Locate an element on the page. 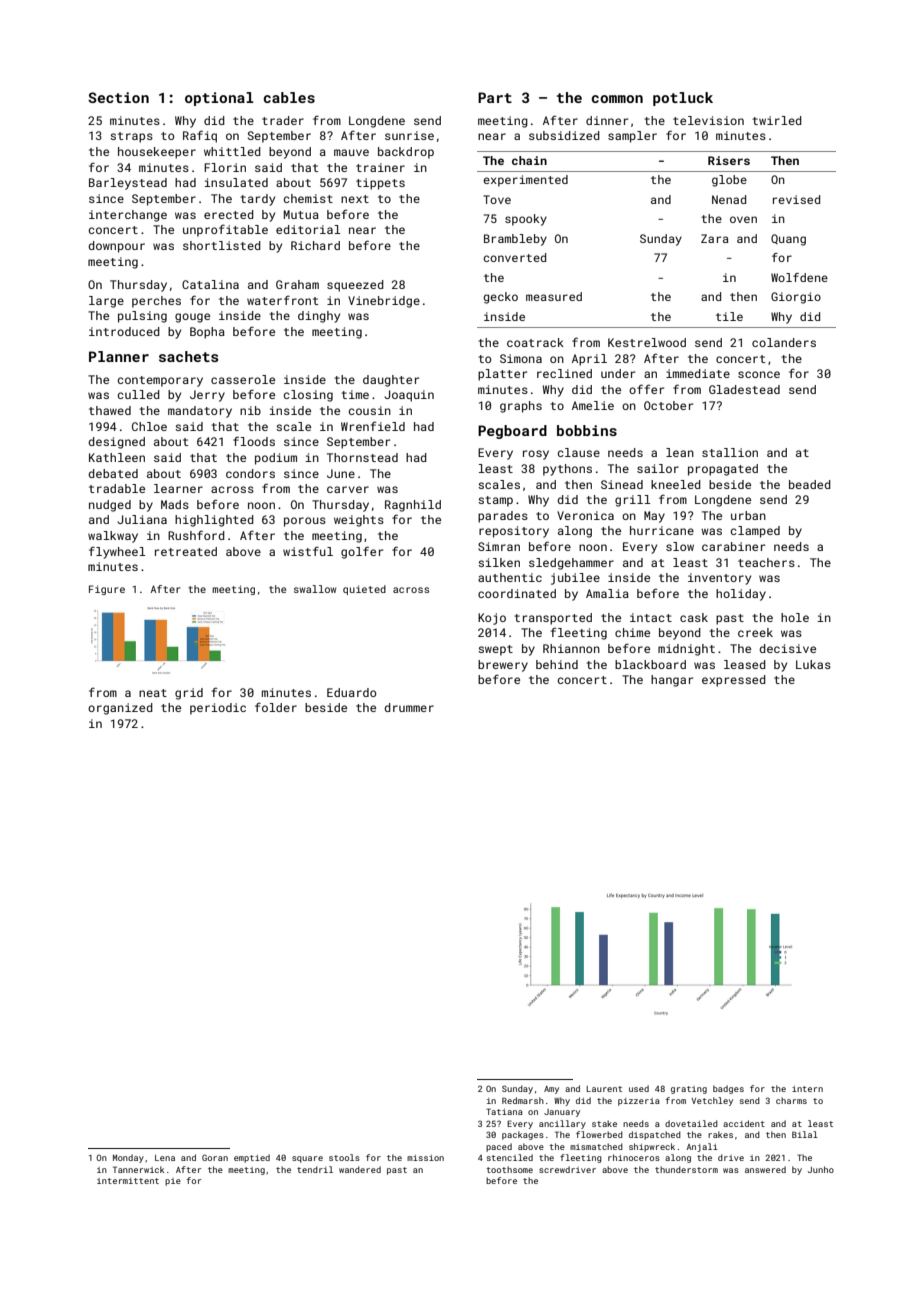 The width and height of the document is (924, 1308). Ragnhild is located at coordinates (413, 506).
